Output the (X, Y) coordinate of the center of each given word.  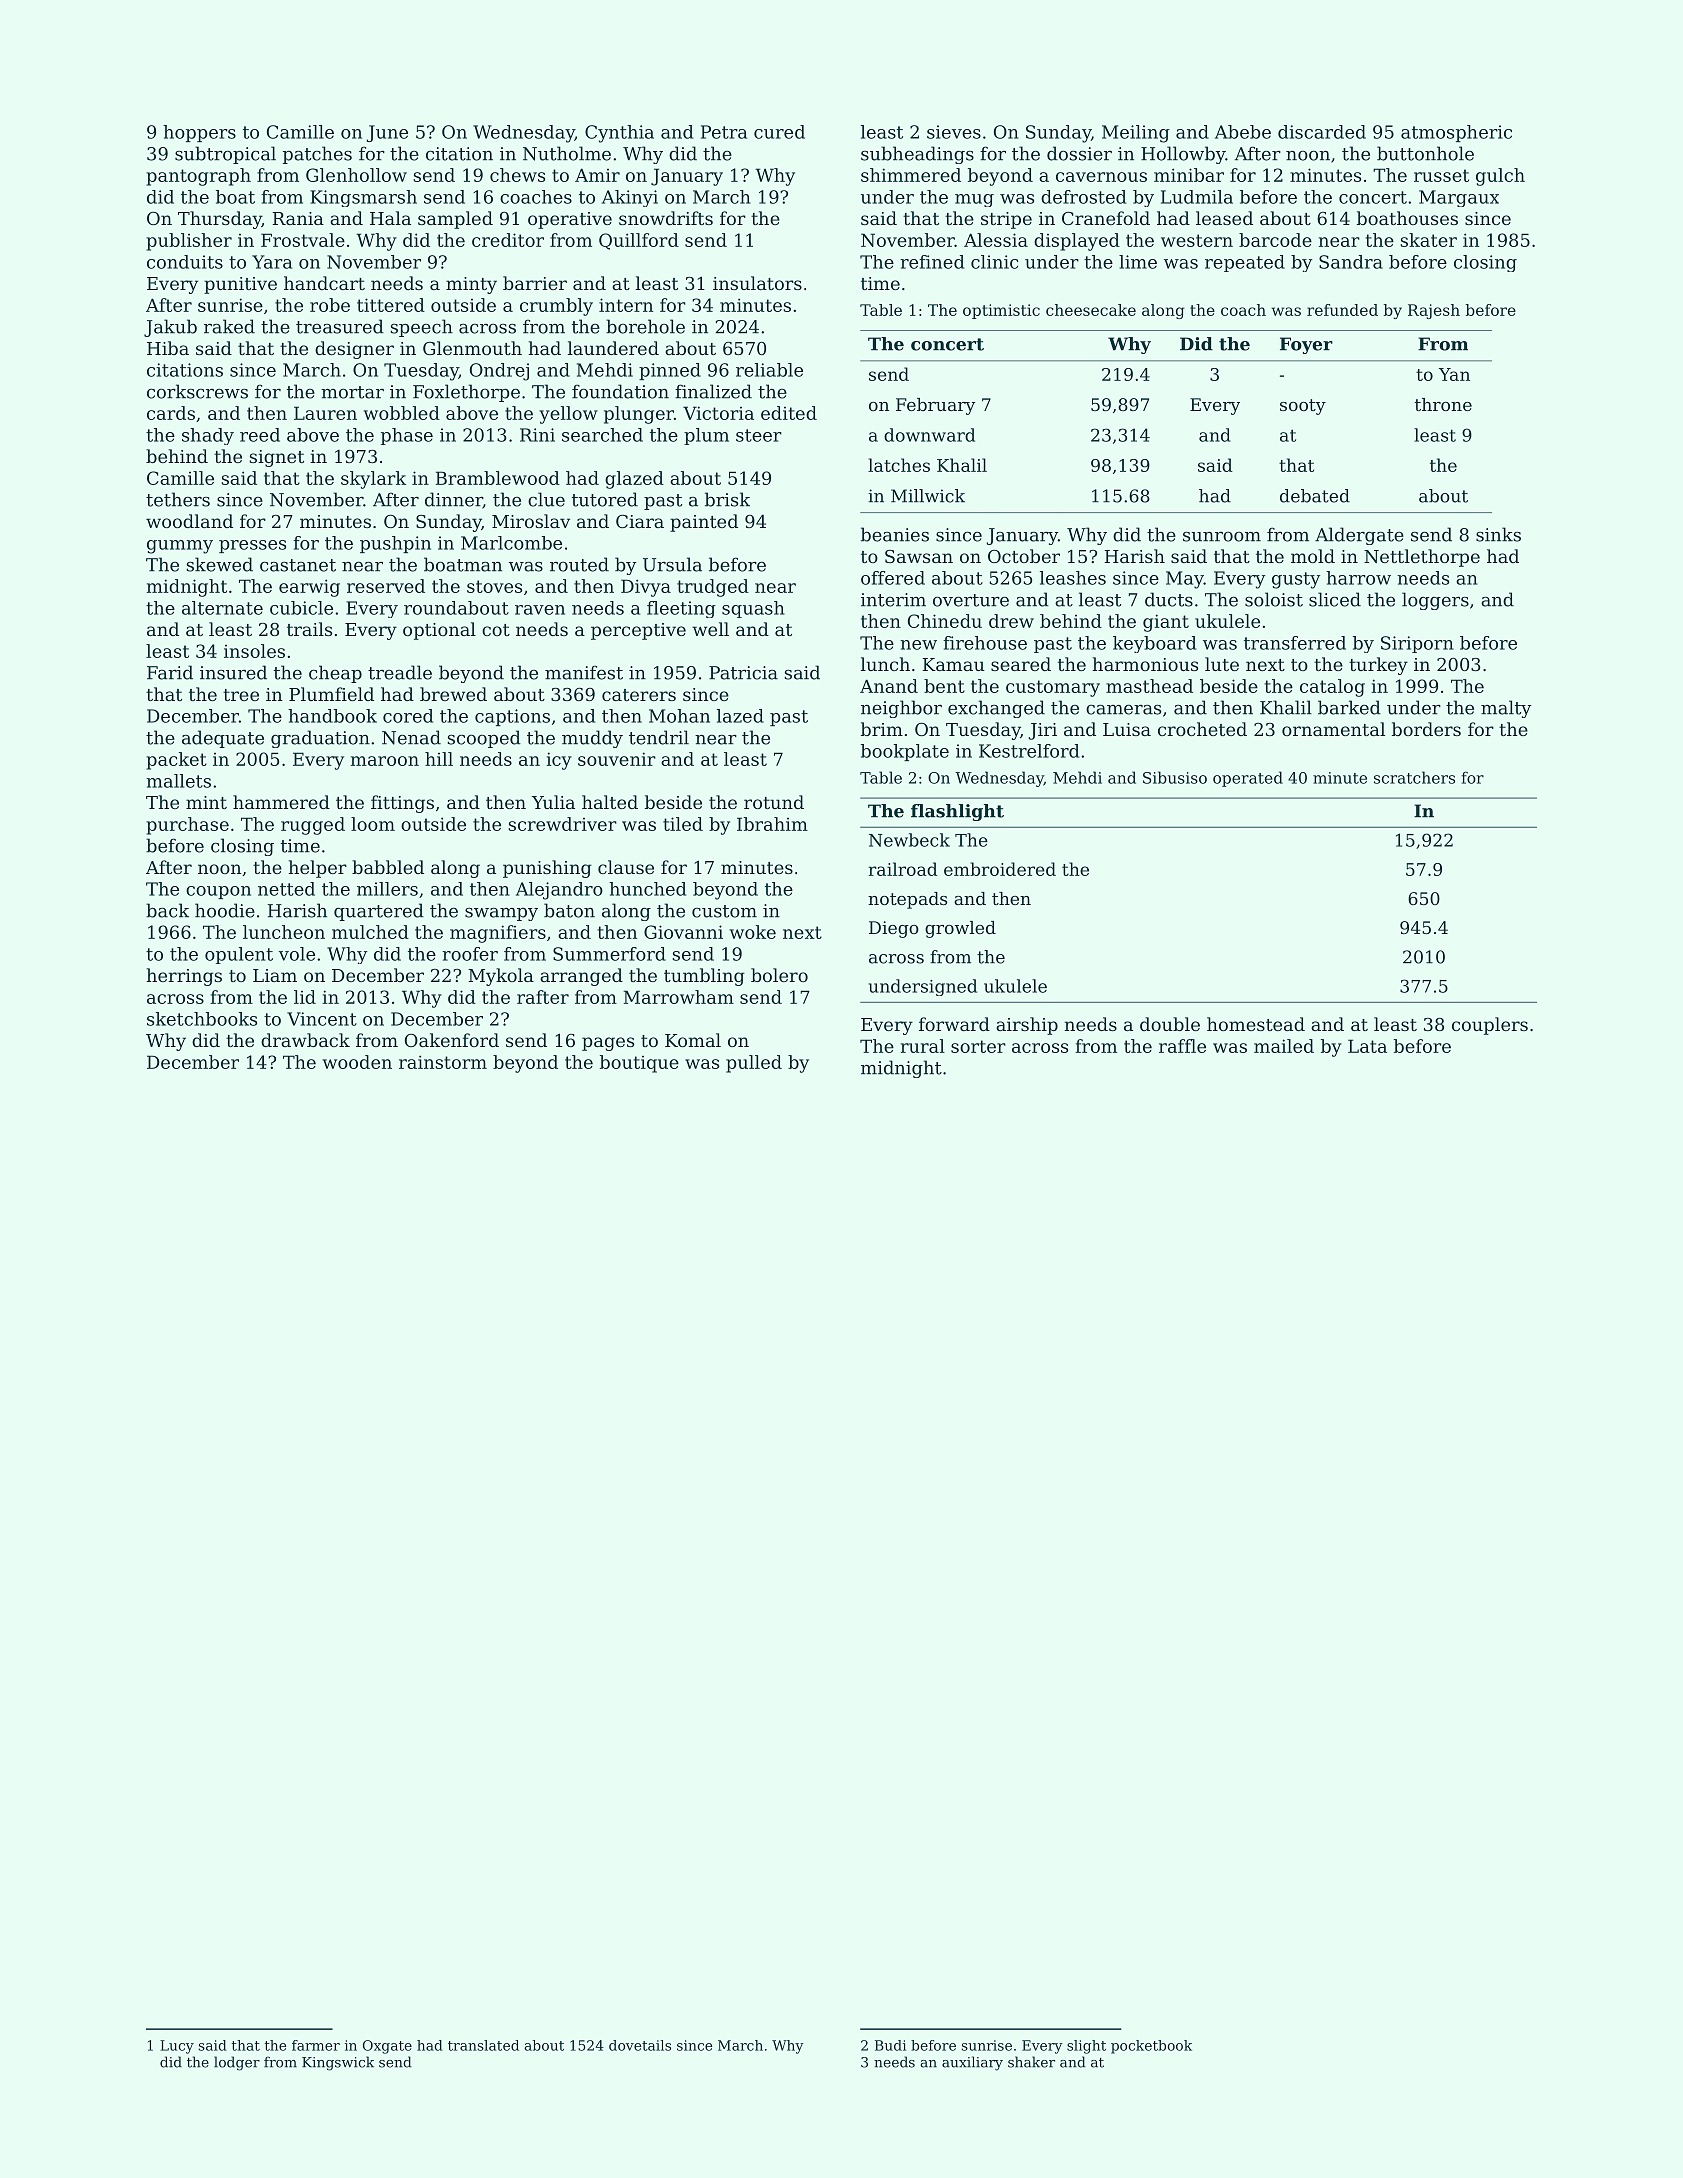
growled (960, 929)
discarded (1322, 132)
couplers (1490, 1026)
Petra (724, 132)
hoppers (199, 133)
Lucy (177, 2047)
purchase (187, 826)
